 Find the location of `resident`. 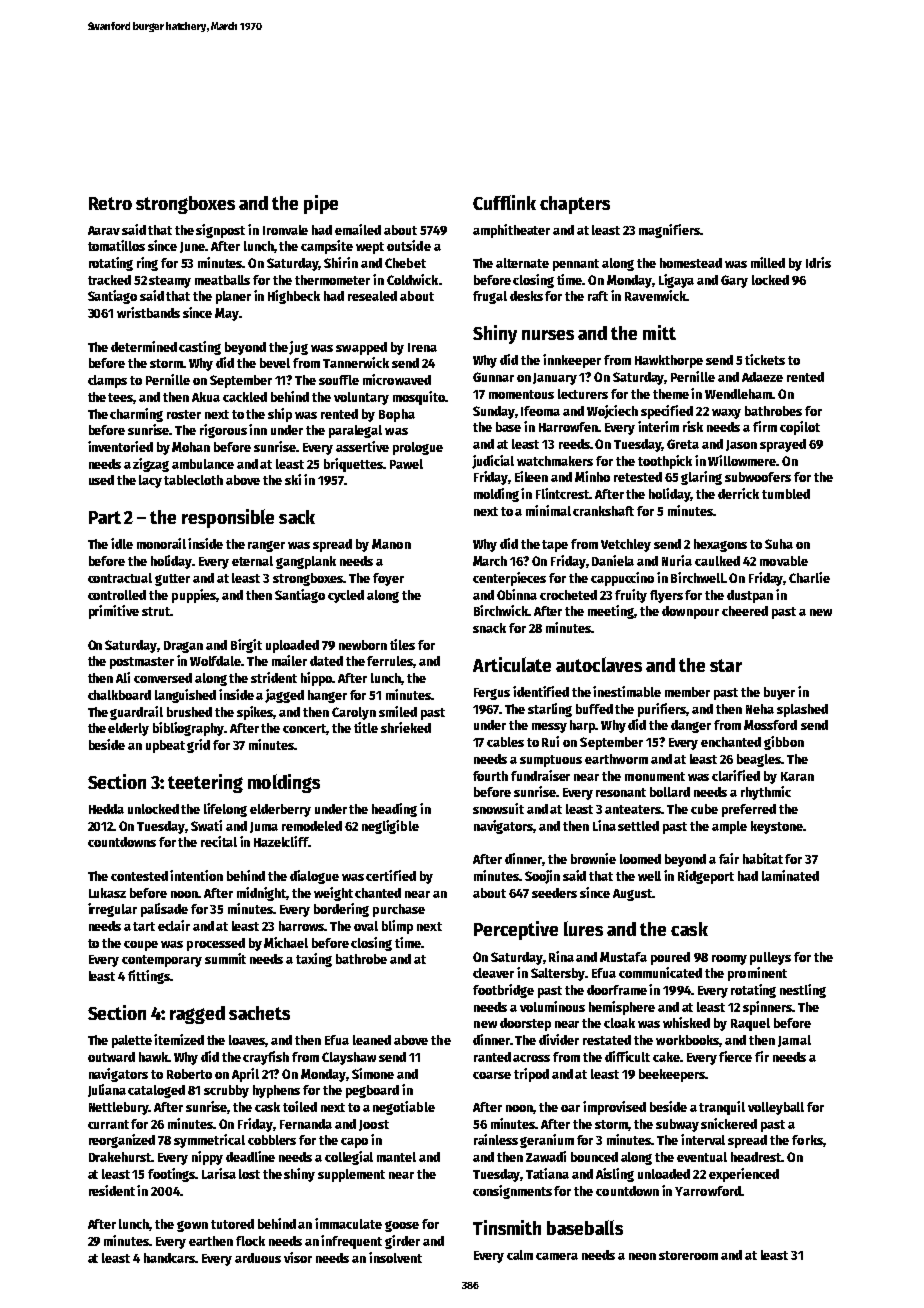

resident is located at coordinates (112, 1190).
